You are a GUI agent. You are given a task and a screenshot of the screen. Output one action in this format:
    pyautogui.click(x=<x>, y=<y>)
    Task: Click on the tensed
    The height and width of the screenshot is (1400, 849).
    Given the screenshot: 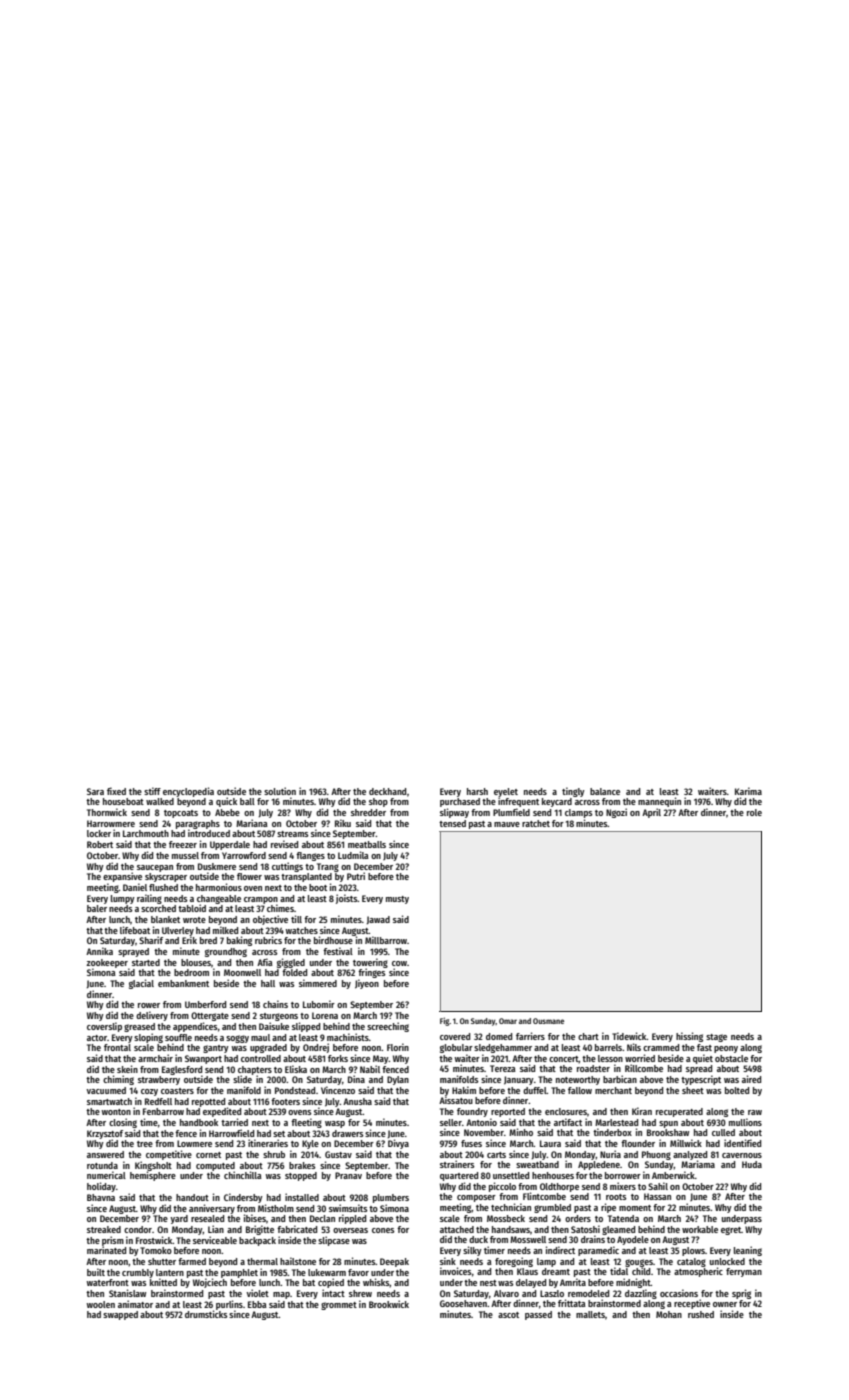 What is the action you would take?
    pyautogui.click(x=452, y=823)
